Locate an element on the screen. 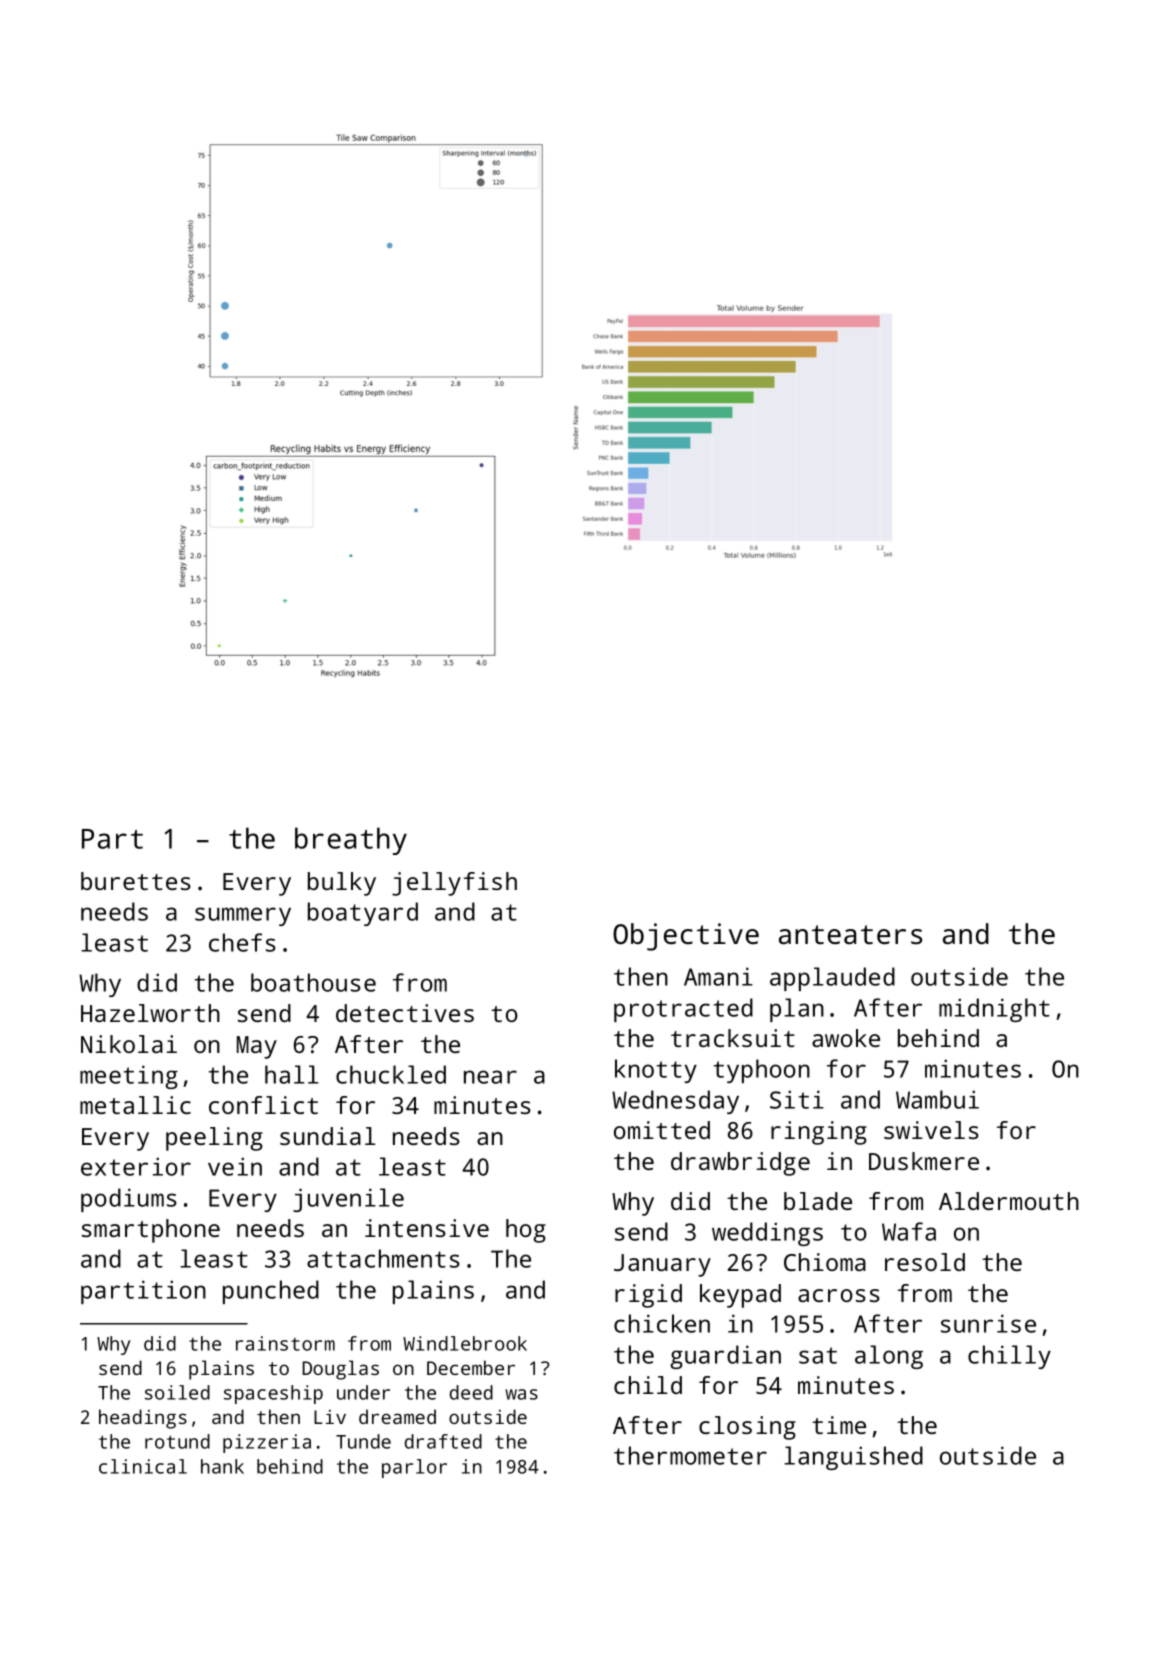  burettes is located at coordinates (136, 881).
